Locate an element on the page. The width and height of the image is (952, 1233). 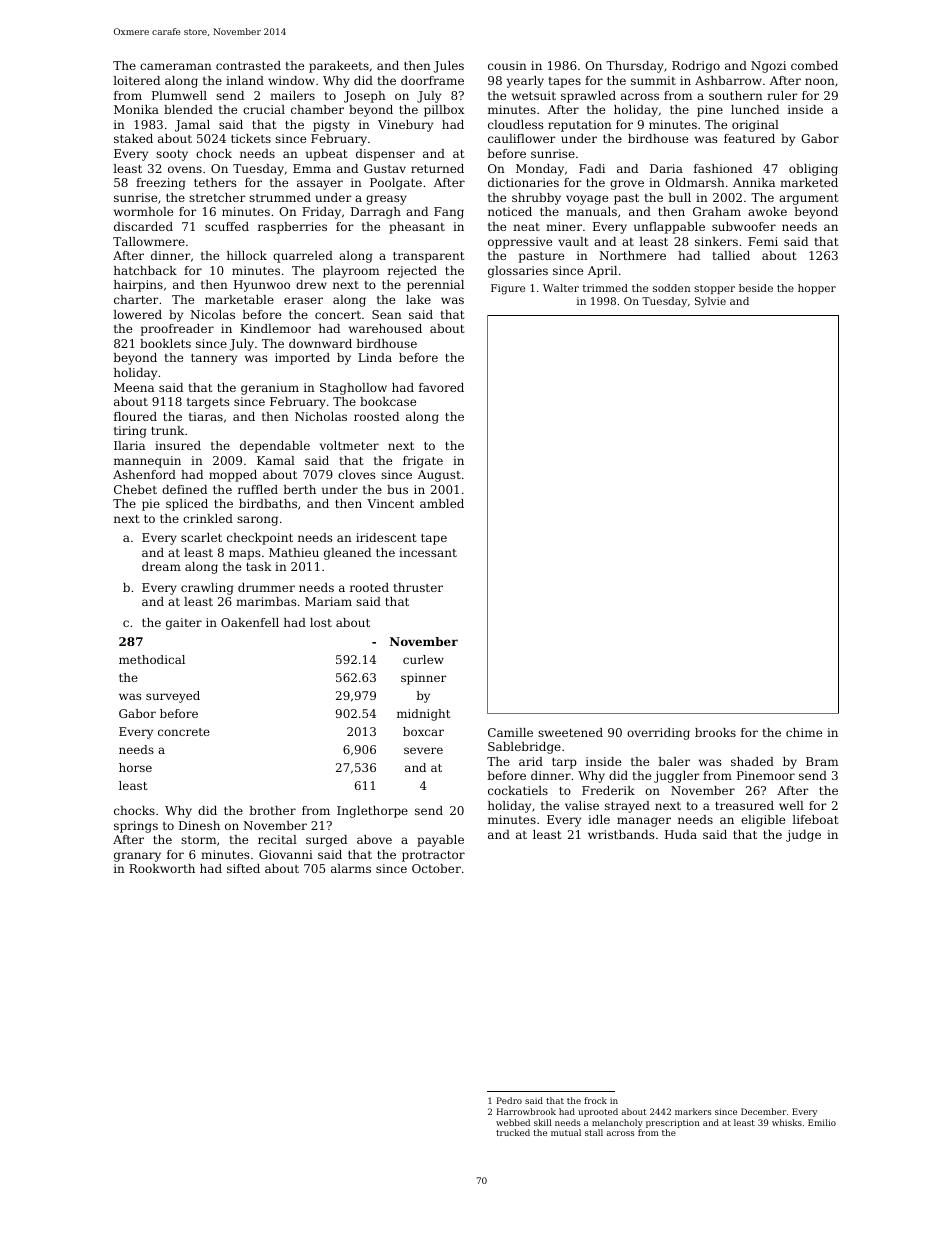
webbed is located at coordinates (513, 1122).
